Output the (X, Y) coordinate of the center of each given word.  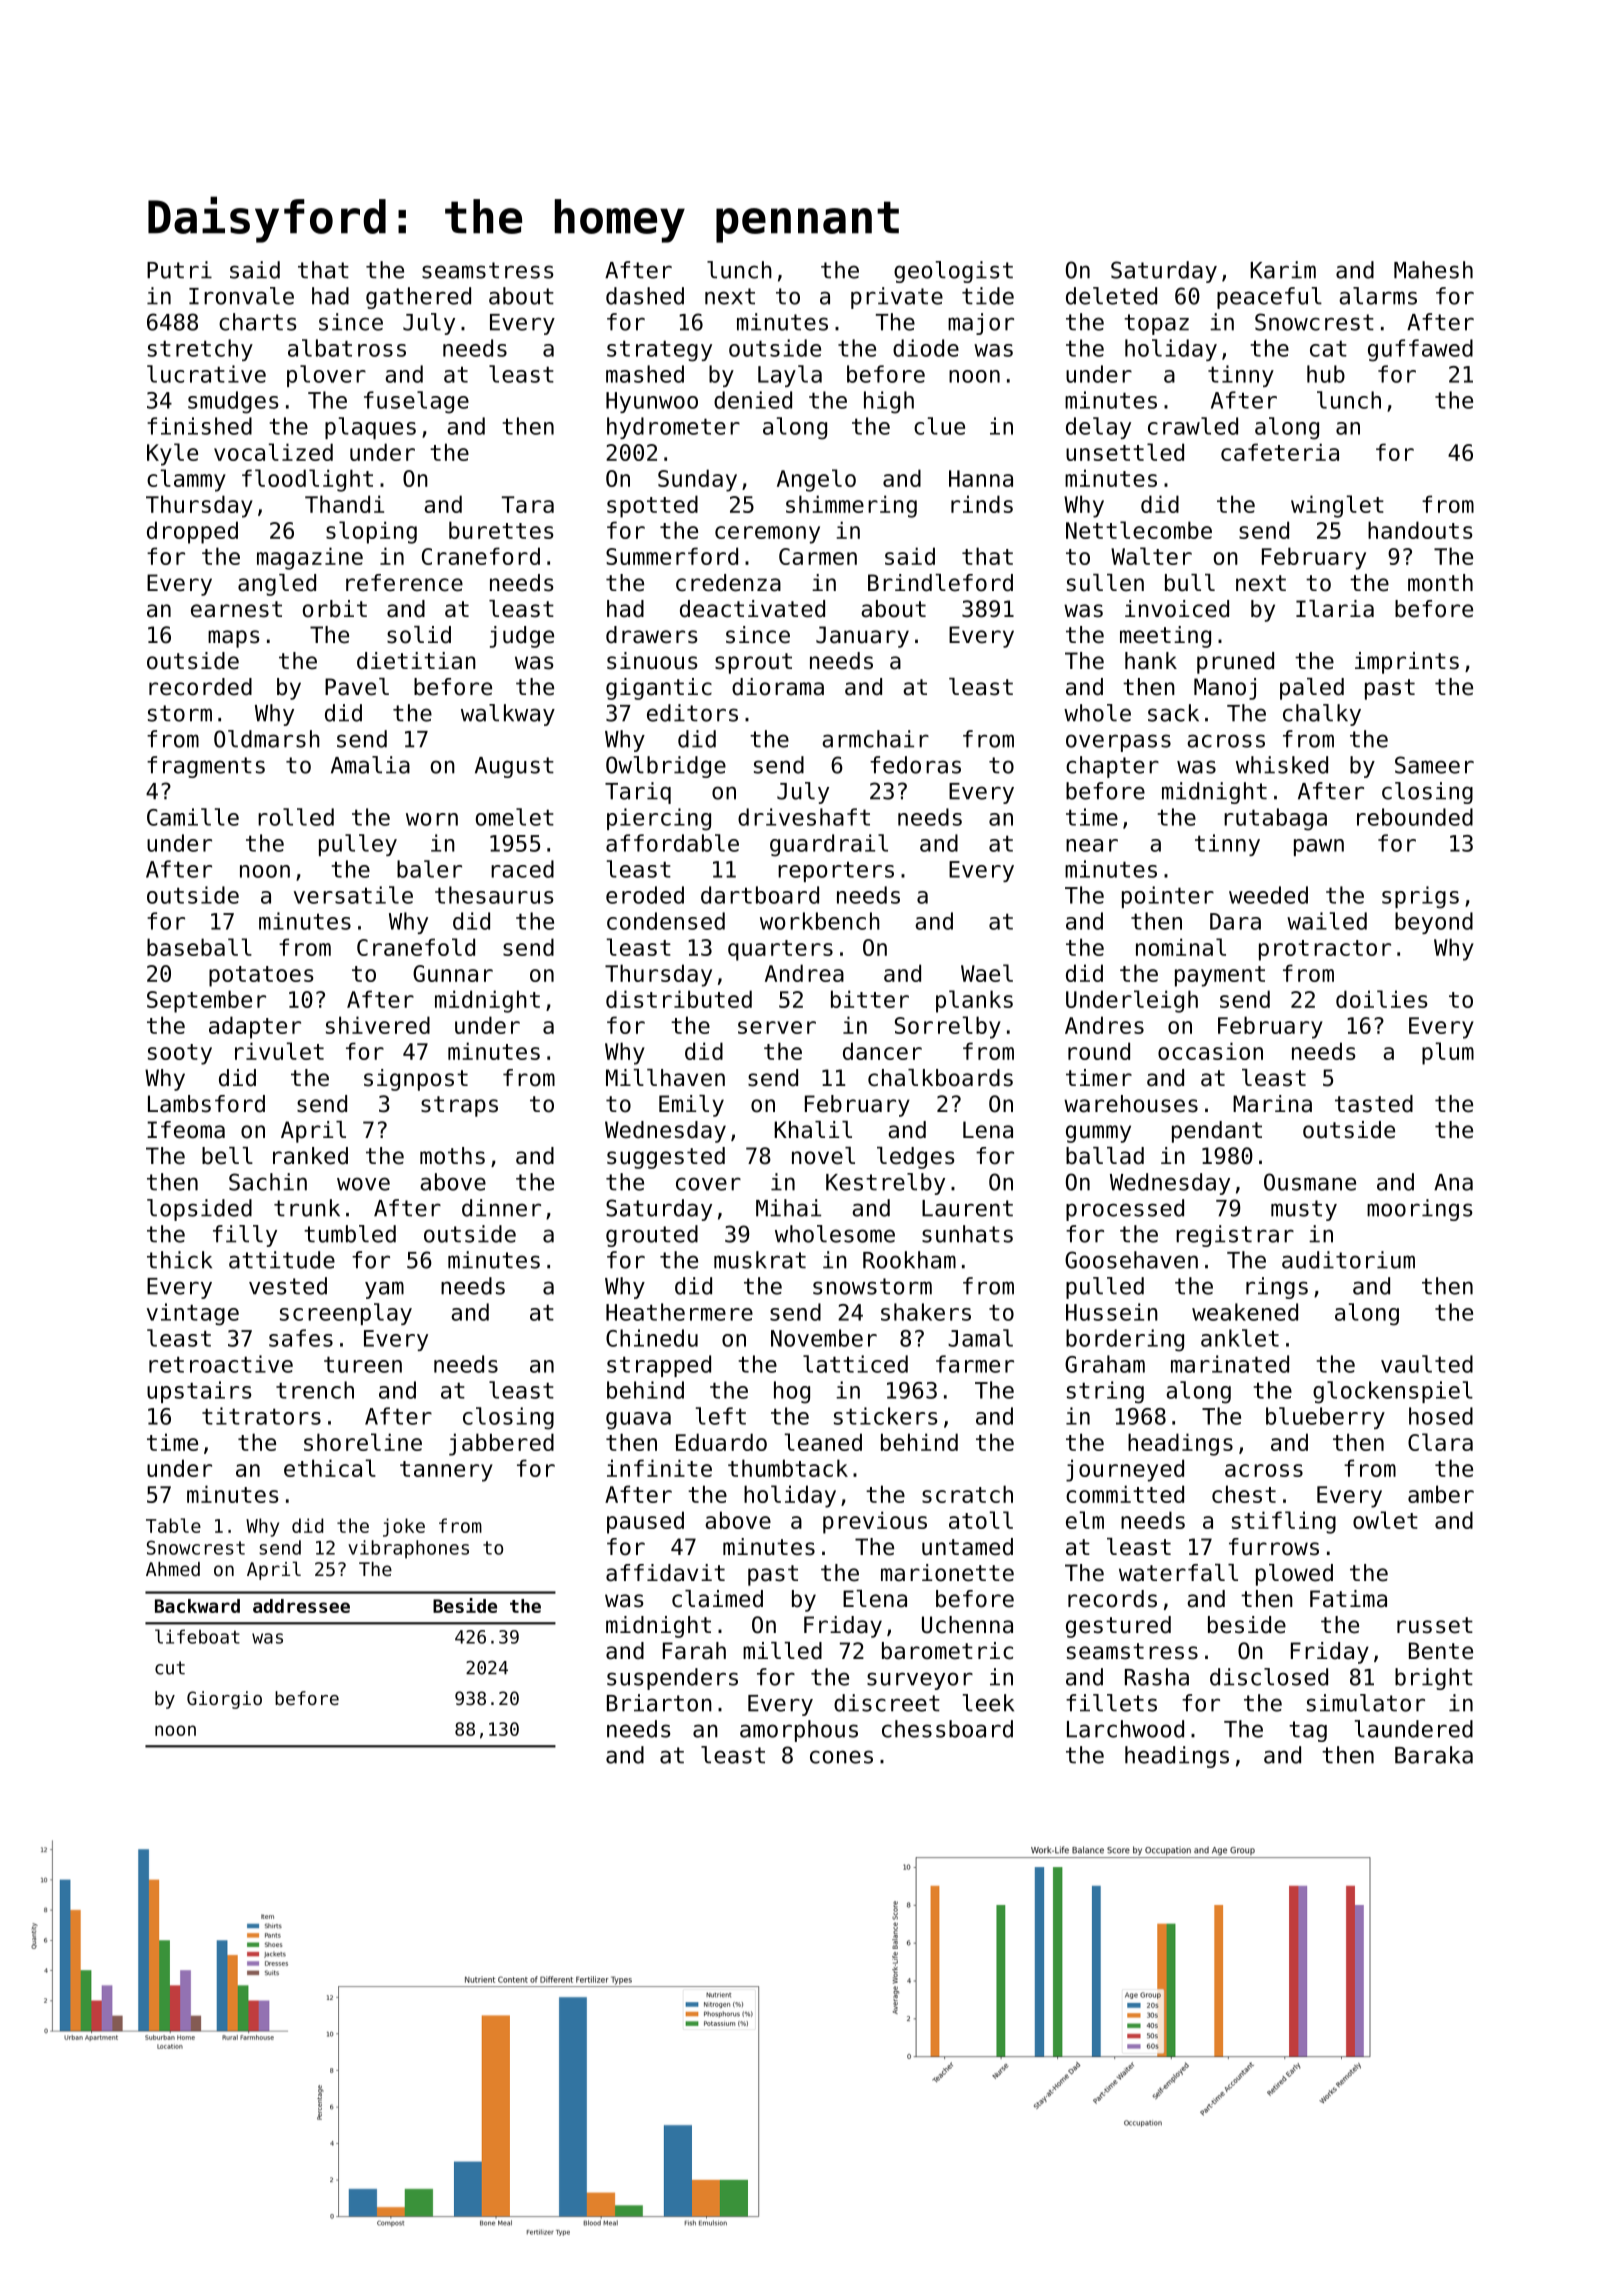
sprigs (1420, 897)
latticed (855, 1364)
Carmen (818, 556)
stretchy (200, 350)
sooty (180, 1054)
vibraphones (408, 1549)
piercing (659, 819)
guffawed (1420, 350)
